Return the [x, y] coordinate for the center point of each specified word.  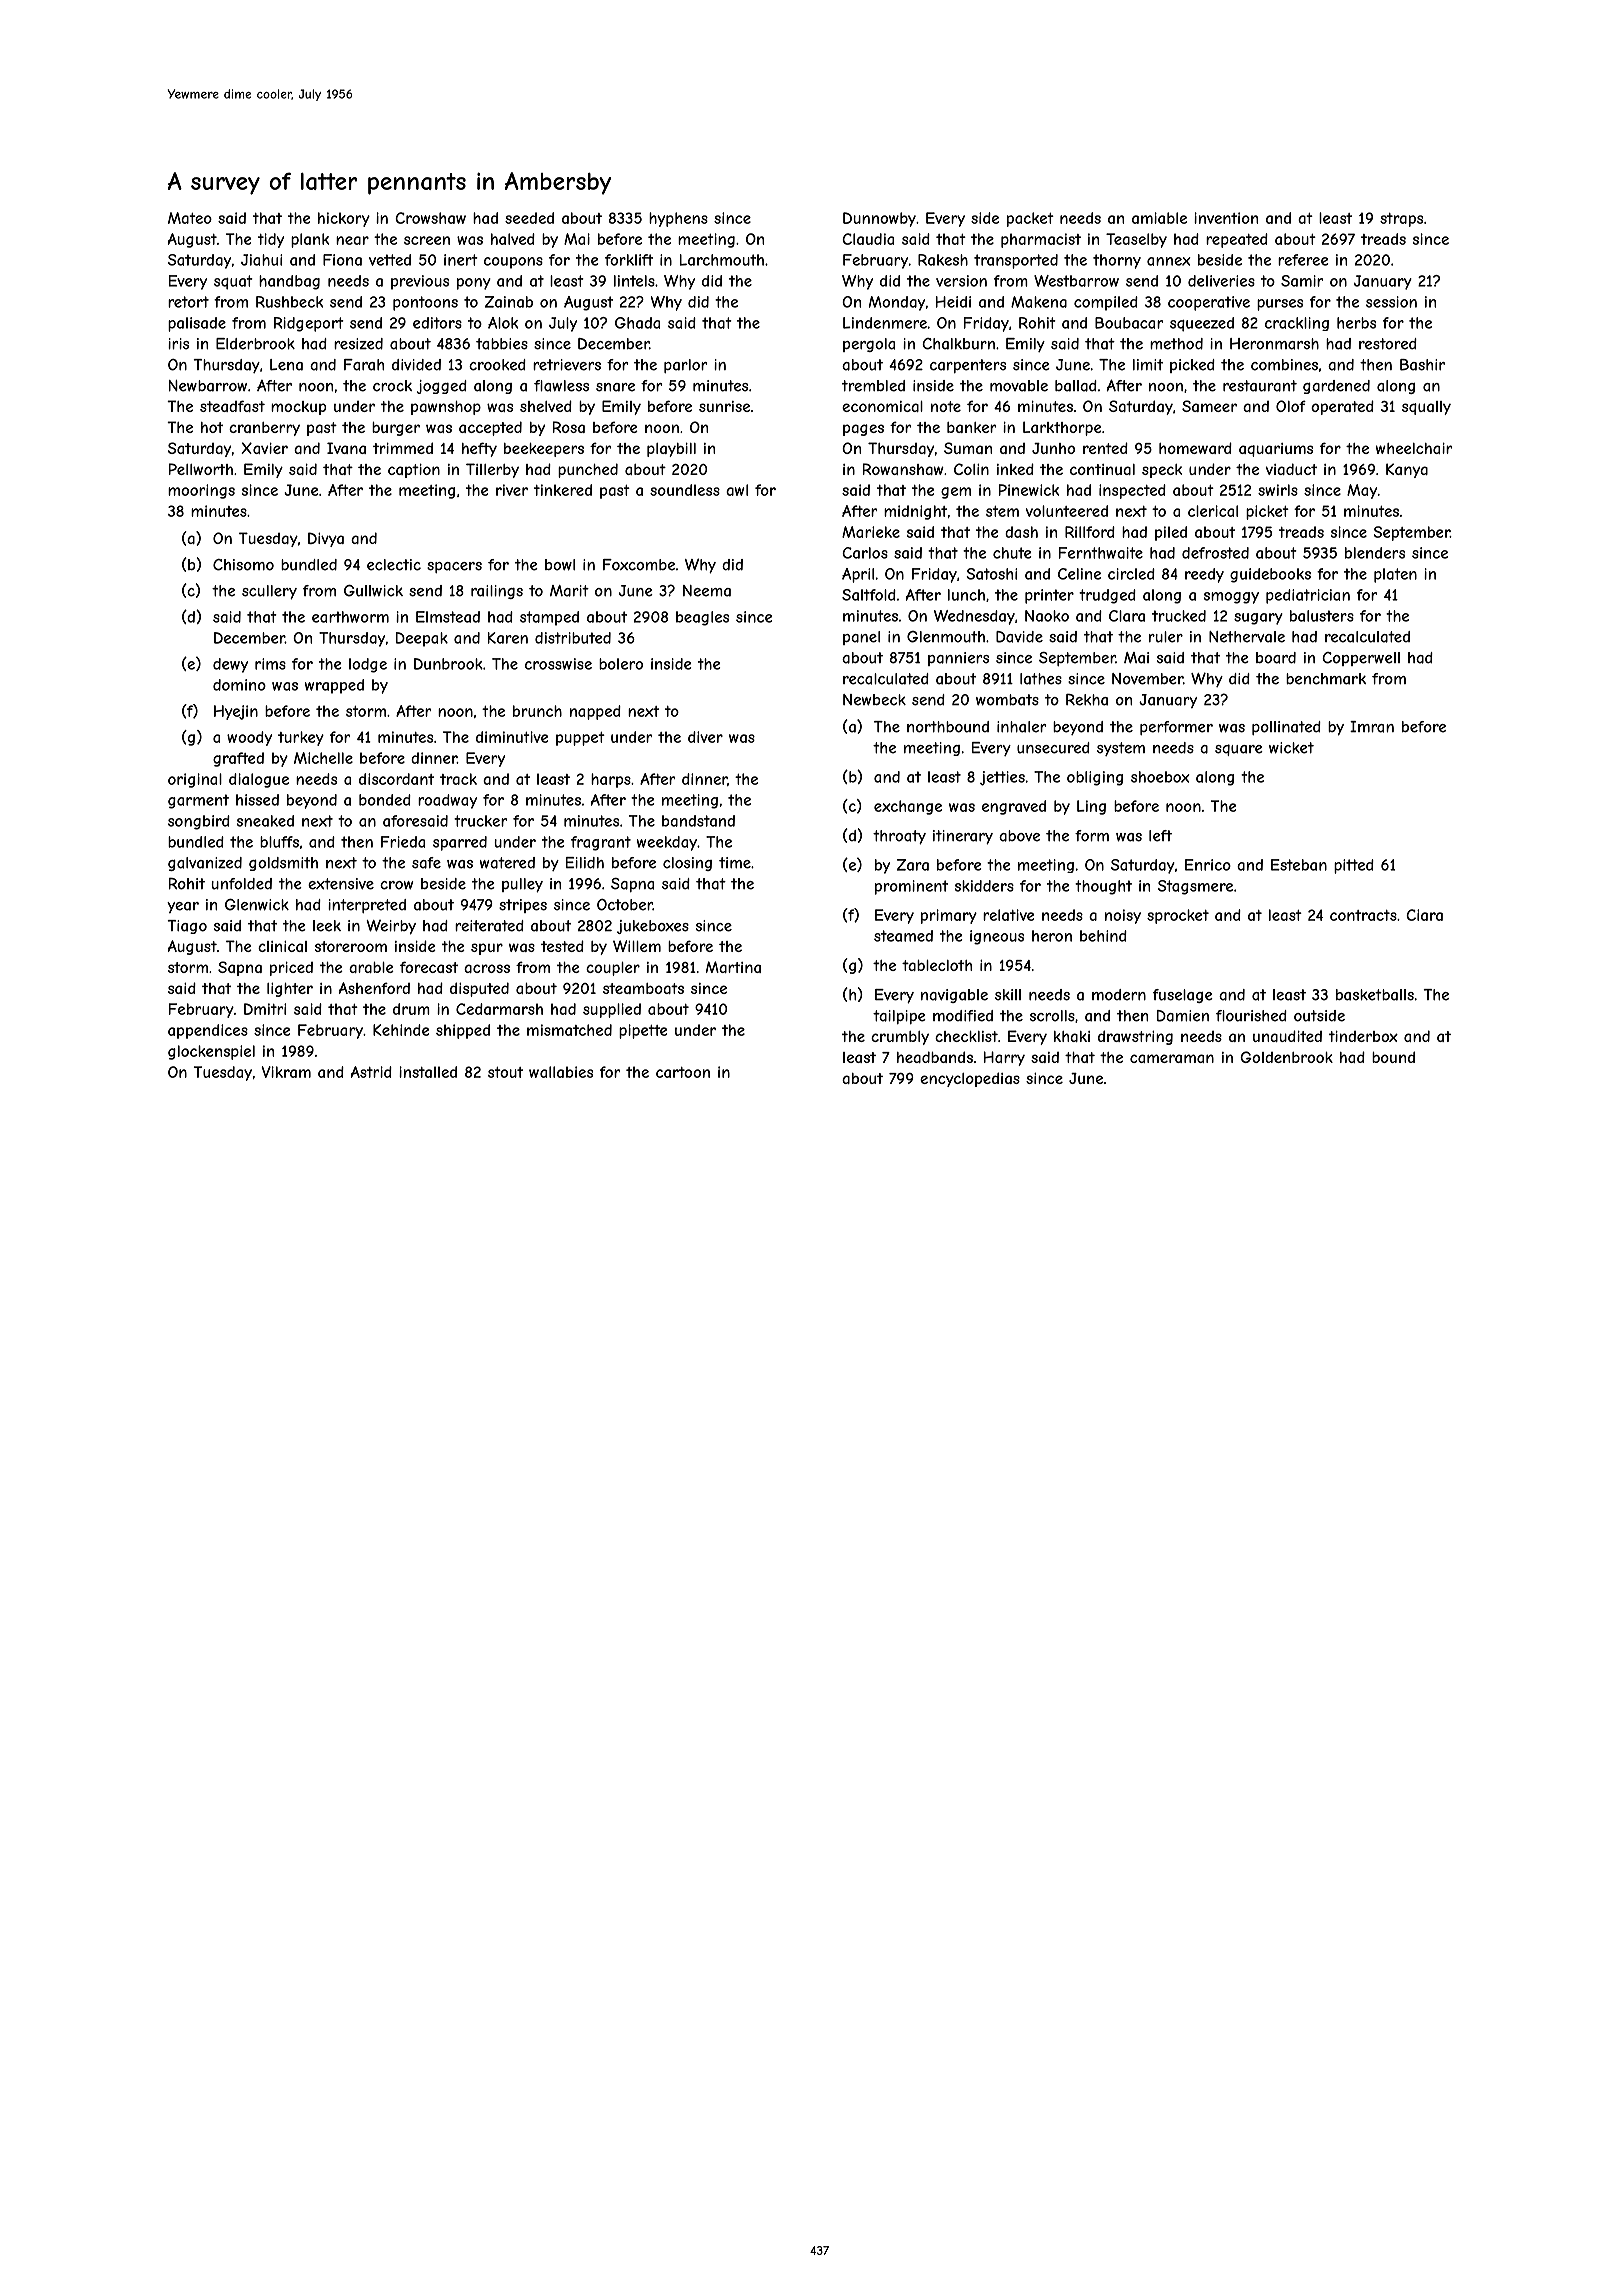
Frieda [403, 842]
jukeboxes [653, 927]
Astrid [371, 1072]
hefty [479, 449]
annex [1169, 261]
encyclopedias [970, 1079]
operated [1342, 407]
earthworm [350, 617]
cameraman [1172, 1058]
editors [437, 323]
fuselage [1183, 996]
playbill [671, 450]
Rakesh [943, 260]
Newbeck [874, 700]
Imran [1372, 727]
